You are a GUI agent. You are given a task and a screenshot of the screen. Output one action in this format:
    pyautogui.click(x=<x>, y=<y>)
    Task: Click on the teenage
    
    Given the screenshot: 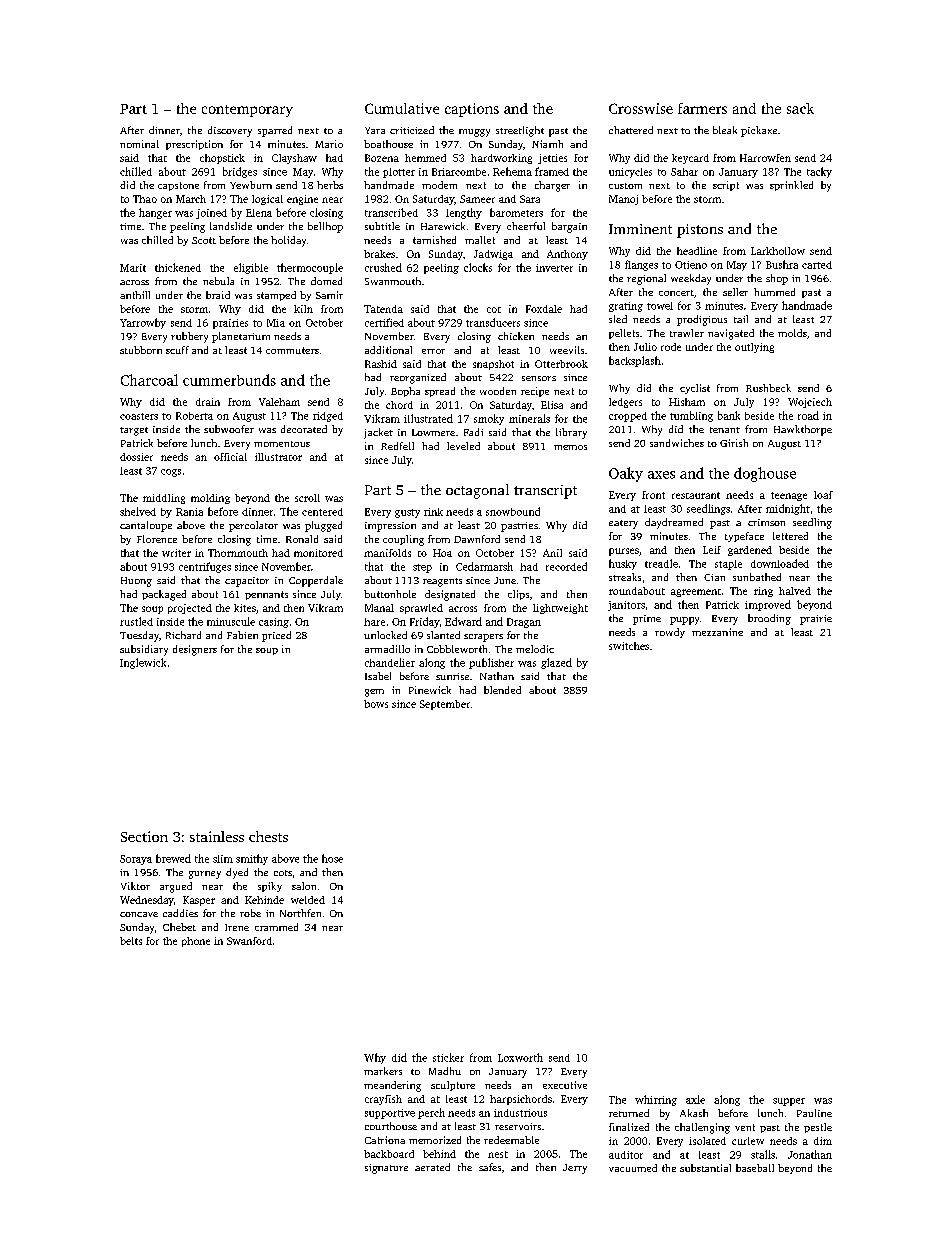 What is the action you would take?
    pyautogui.click(x=789, y=496)
